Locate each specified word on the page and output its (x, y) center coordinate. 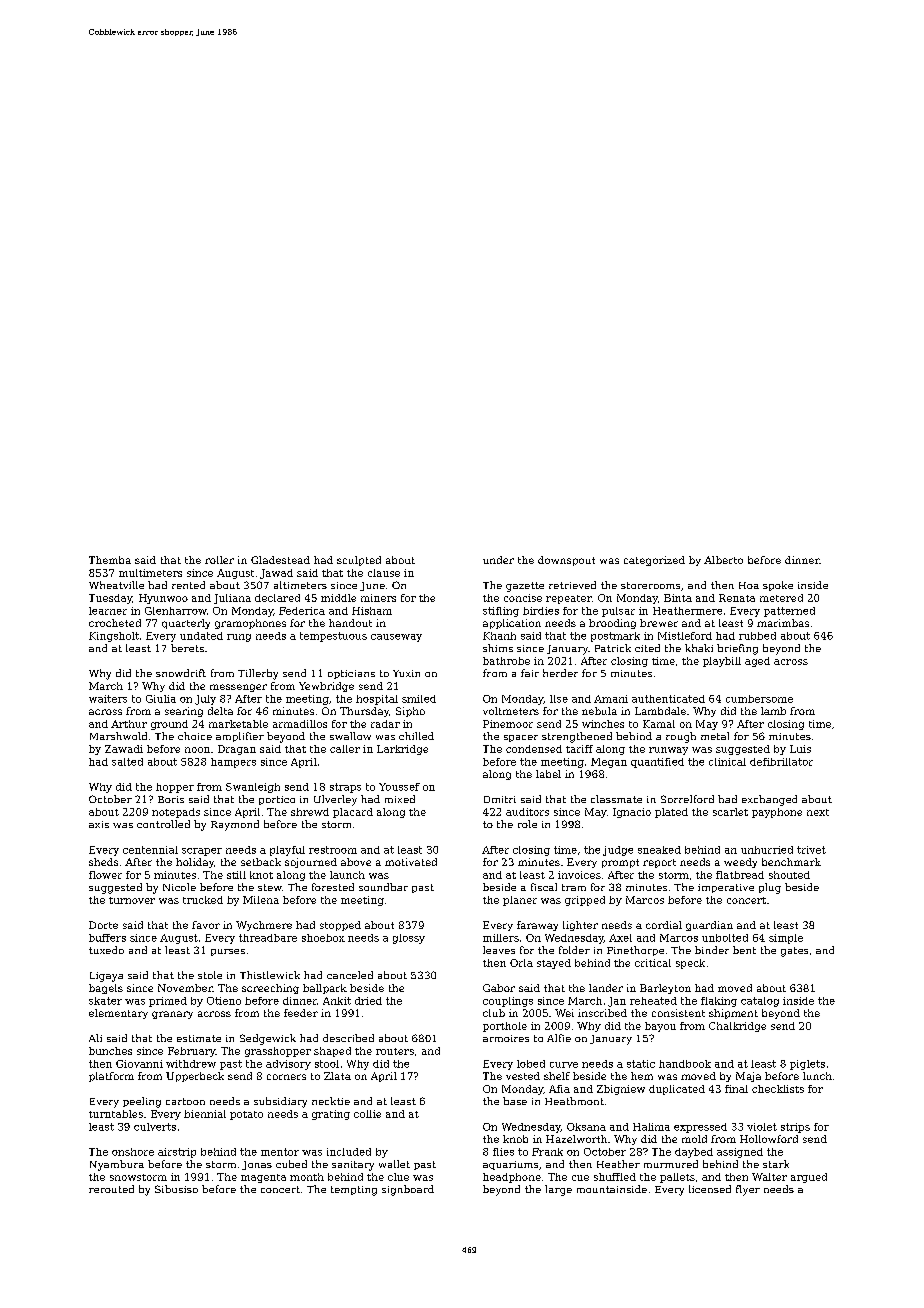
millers (501, 938)
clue (398, 1177)
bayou (660, 1027)
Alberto (723, 560)
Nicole (179, 887)
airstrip (177, 1153)
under (498, 560)
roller (219, 560)
